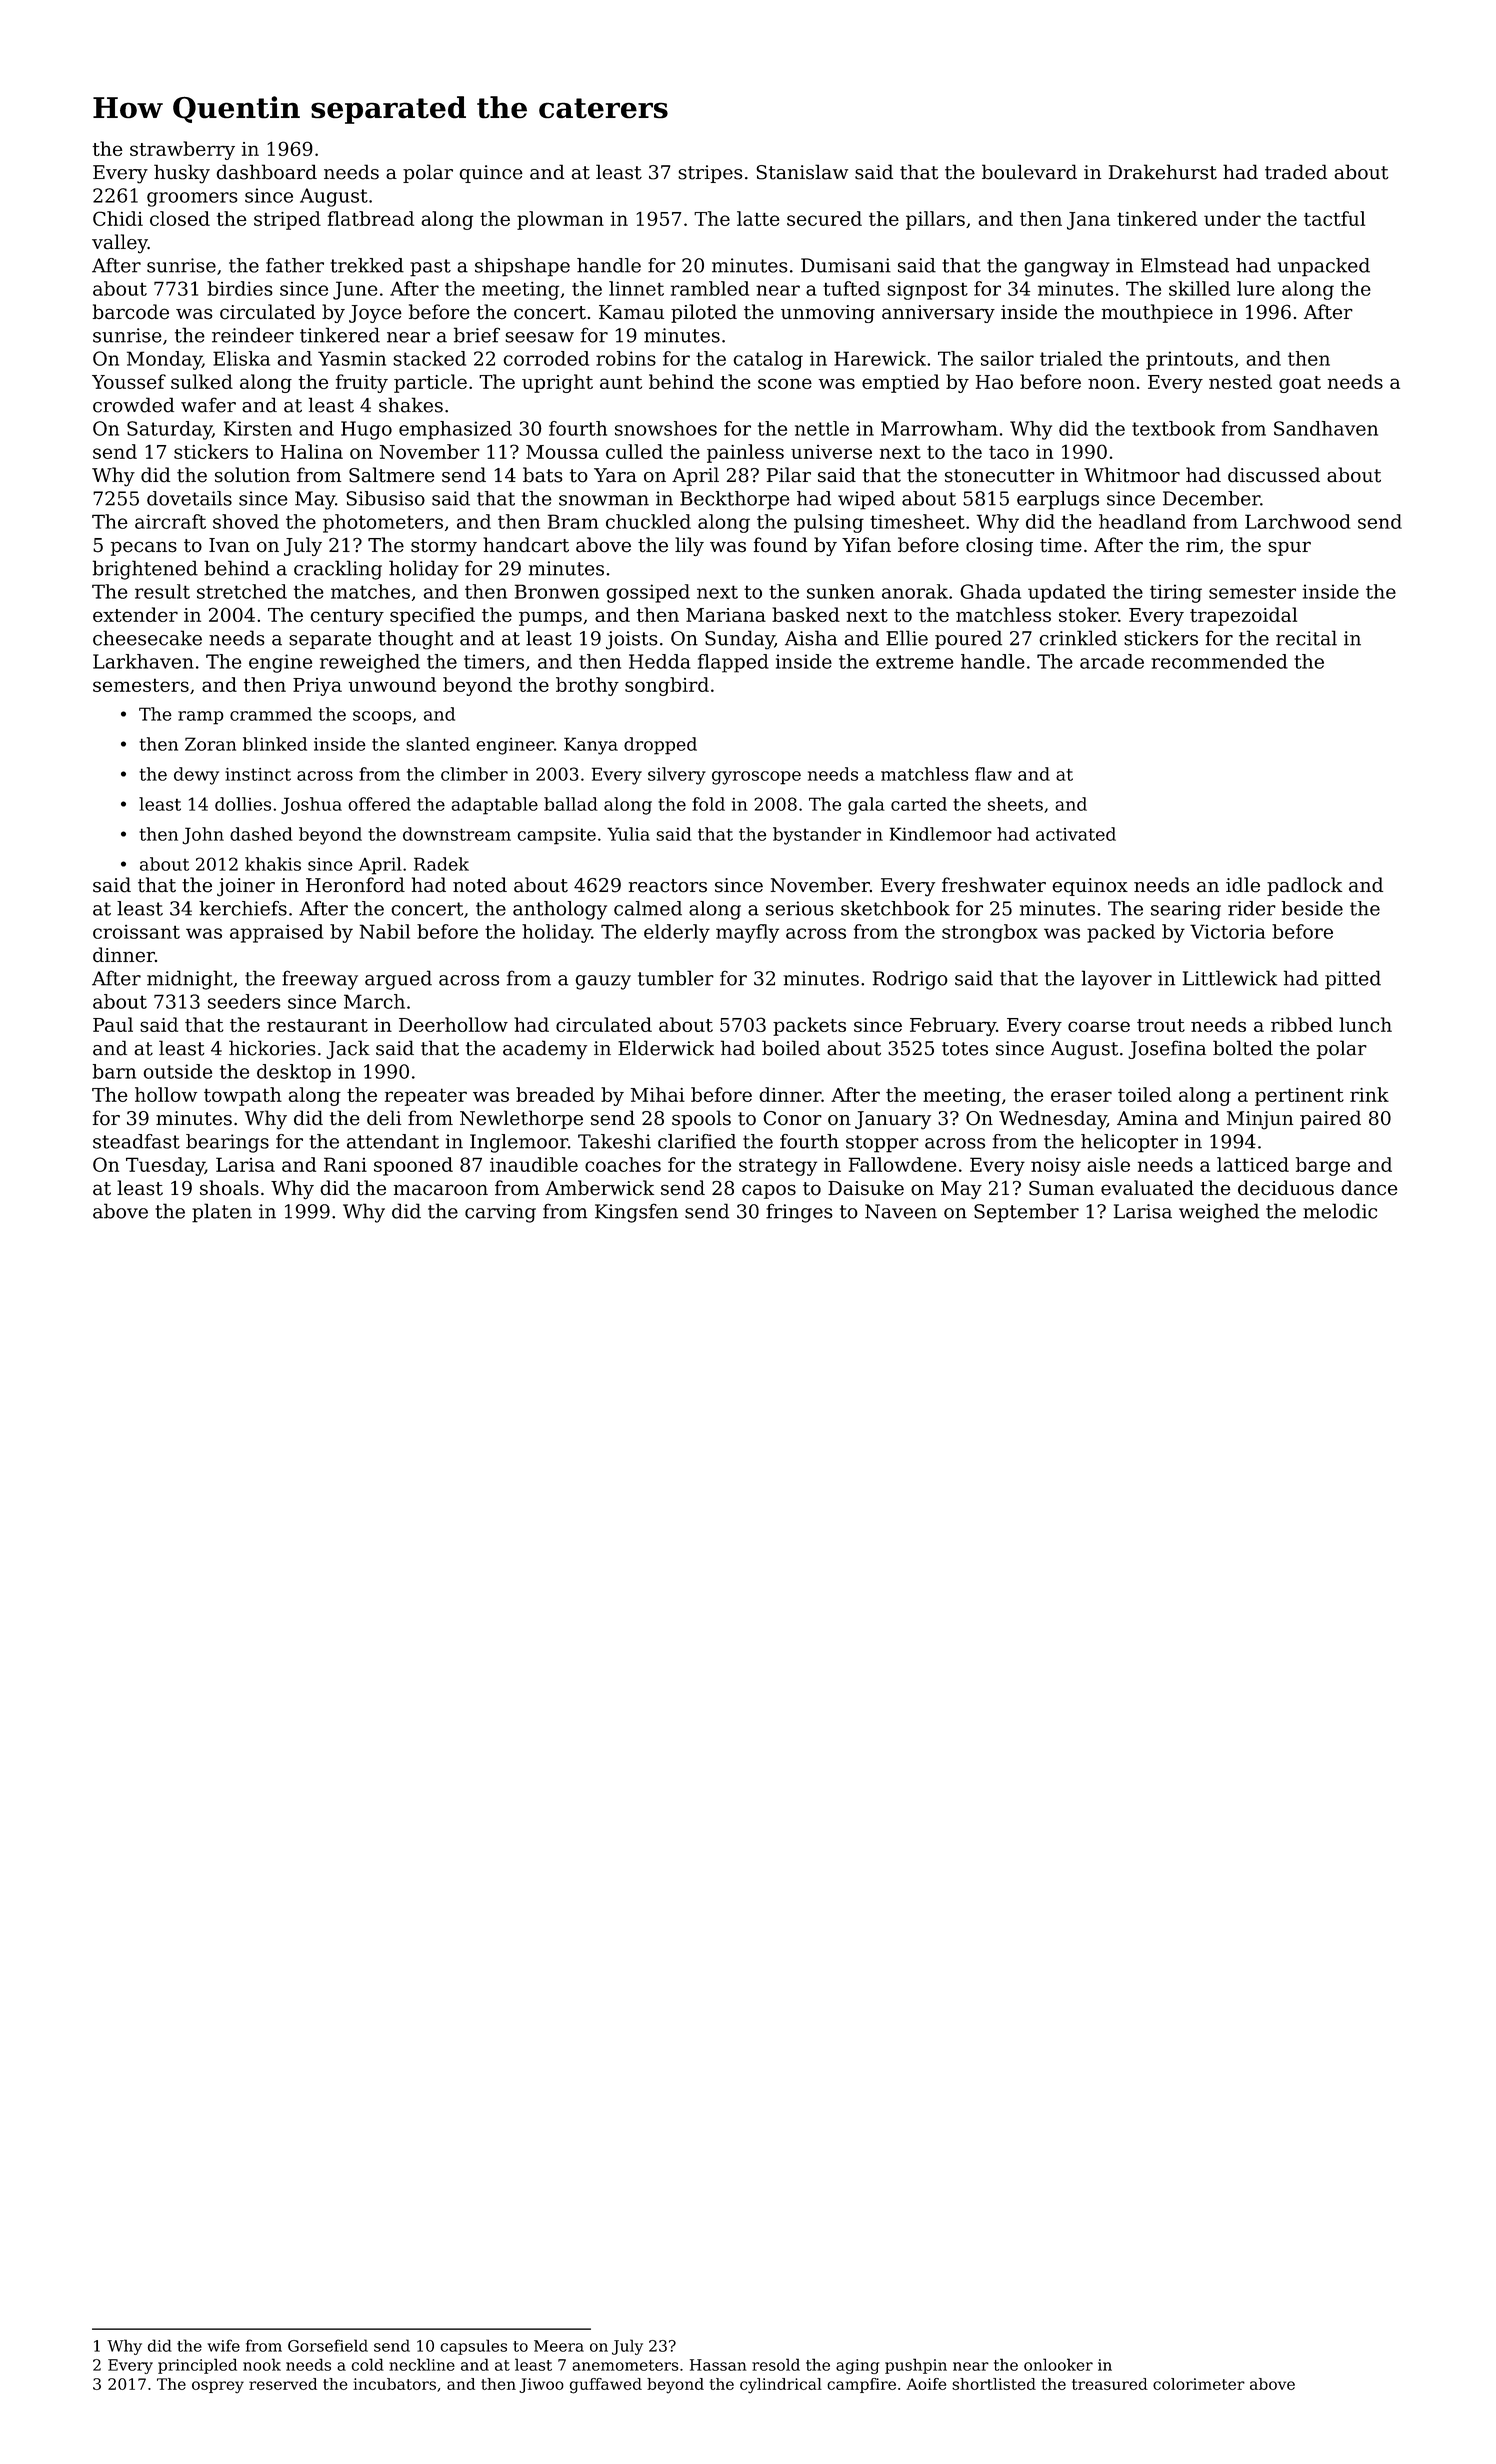 This screenshot has height=2464, width=1496. What do you see at coordinates (916, 2366) in the screenshot?
I see `pushpin` at bounding box center [916, 2366].
